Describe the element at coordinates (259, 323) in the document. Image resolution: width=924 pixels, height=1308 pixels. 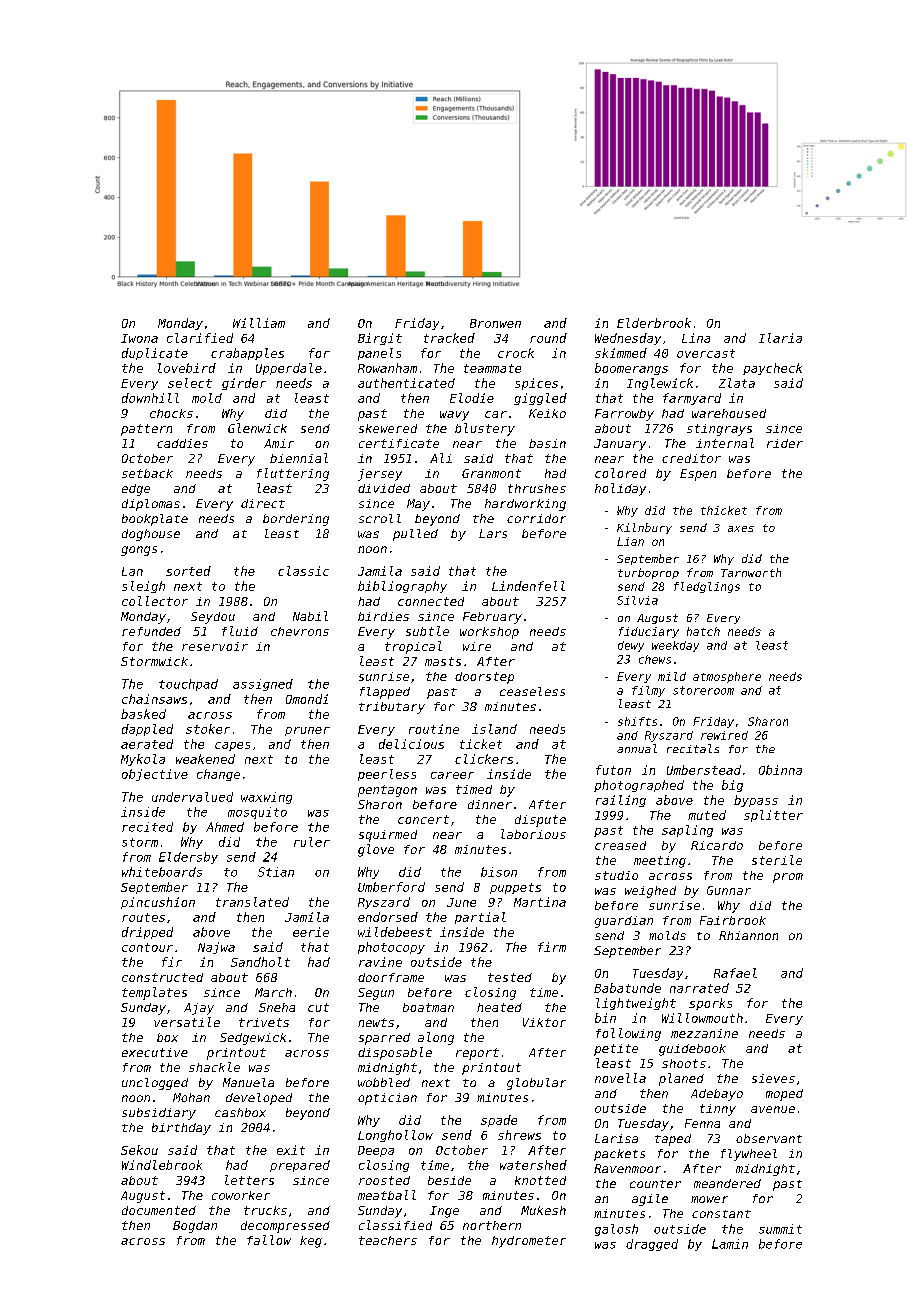
I see `William` at that location.
